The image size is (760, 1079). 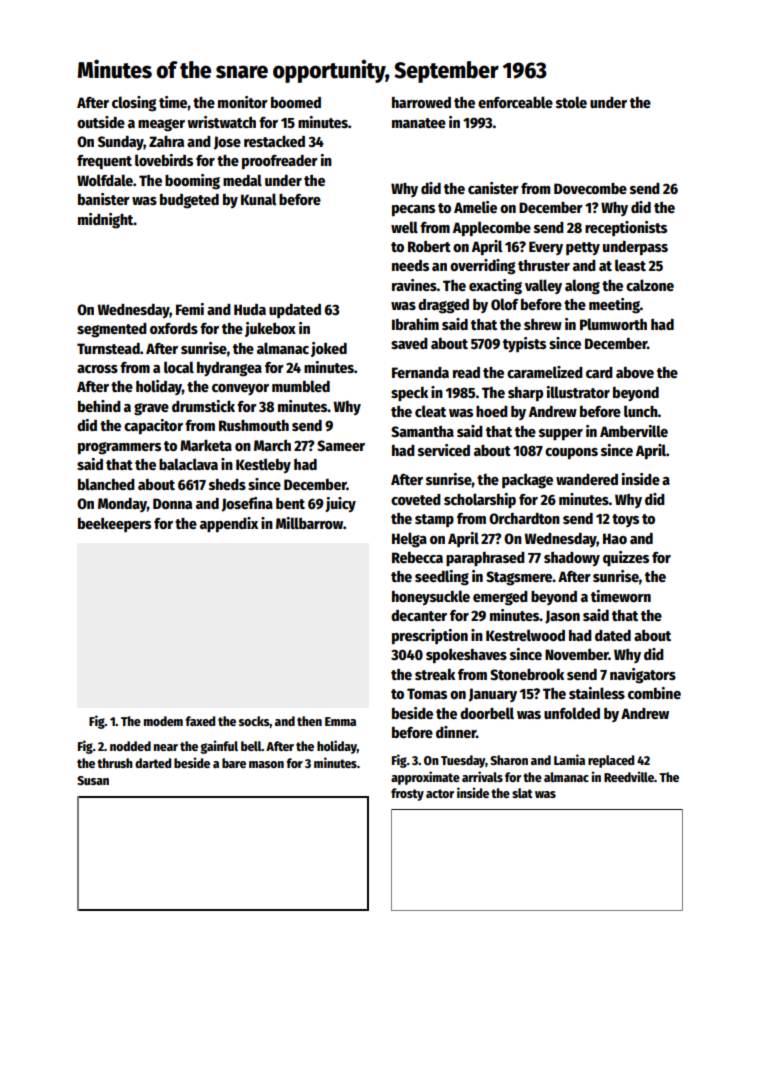 I want to click on well, so click(x=404, y=227).
